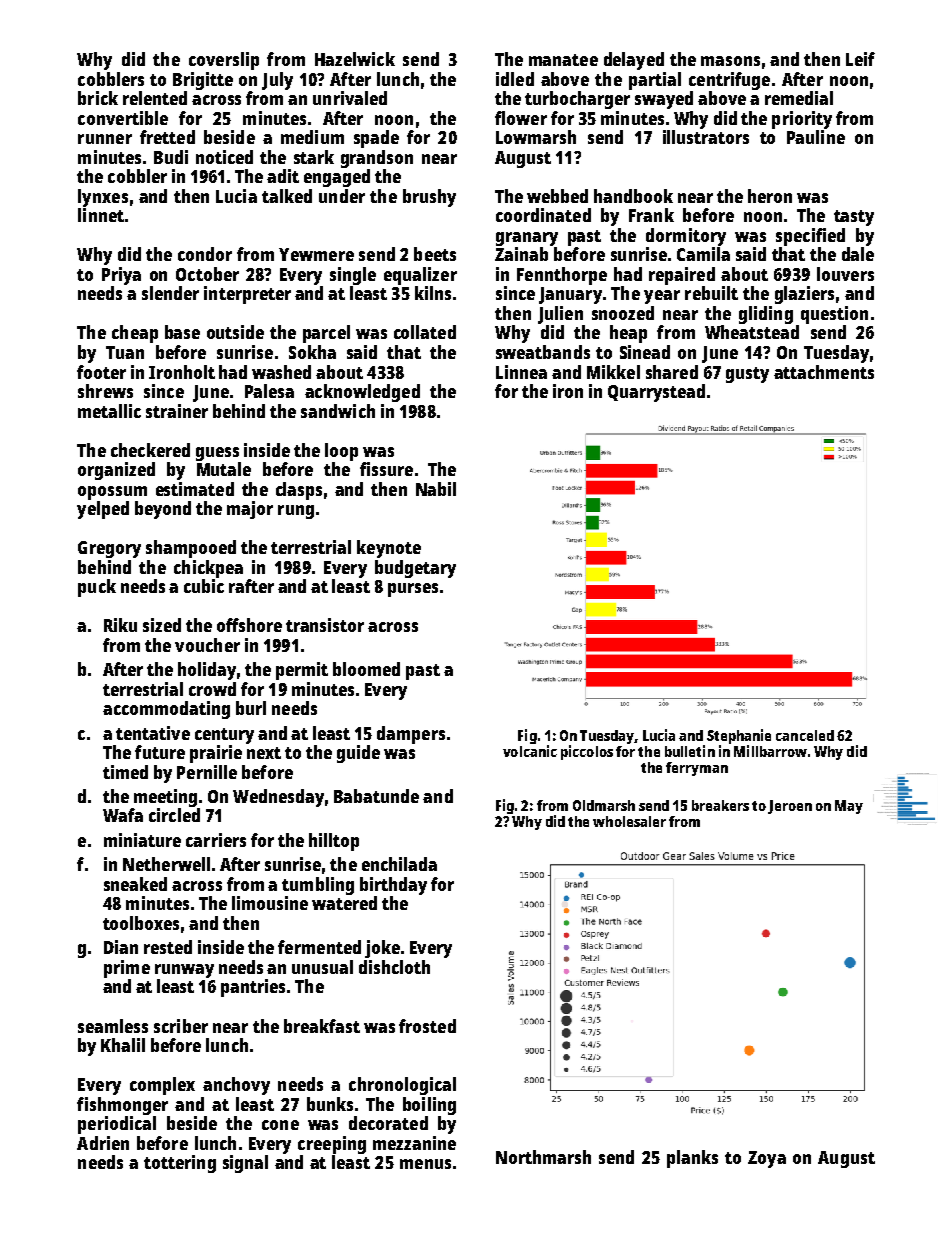 The height and width of the page is (1233, 952). Describe the element at coordinates (604, 805) in the page. I see `Oldmarsh` at that location.
